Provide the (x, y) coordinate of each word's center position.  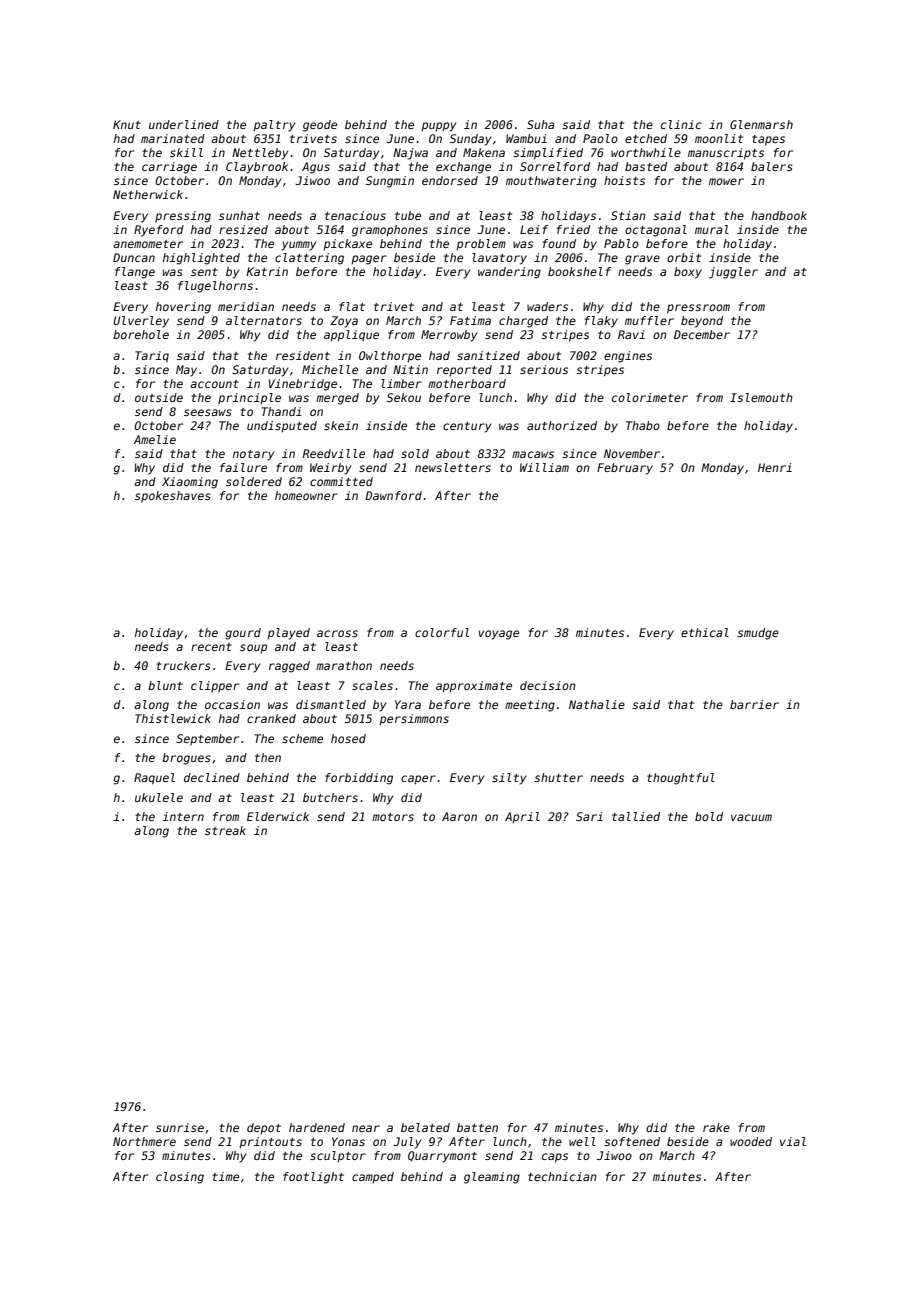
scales (372, 685)
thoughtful (681, 779)
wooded (751, 1141)
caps (555, 1158)
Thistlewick (173, 718)
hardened (317, 1127)
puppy (438, 127)
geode (320, 126)
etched (646, 138)
